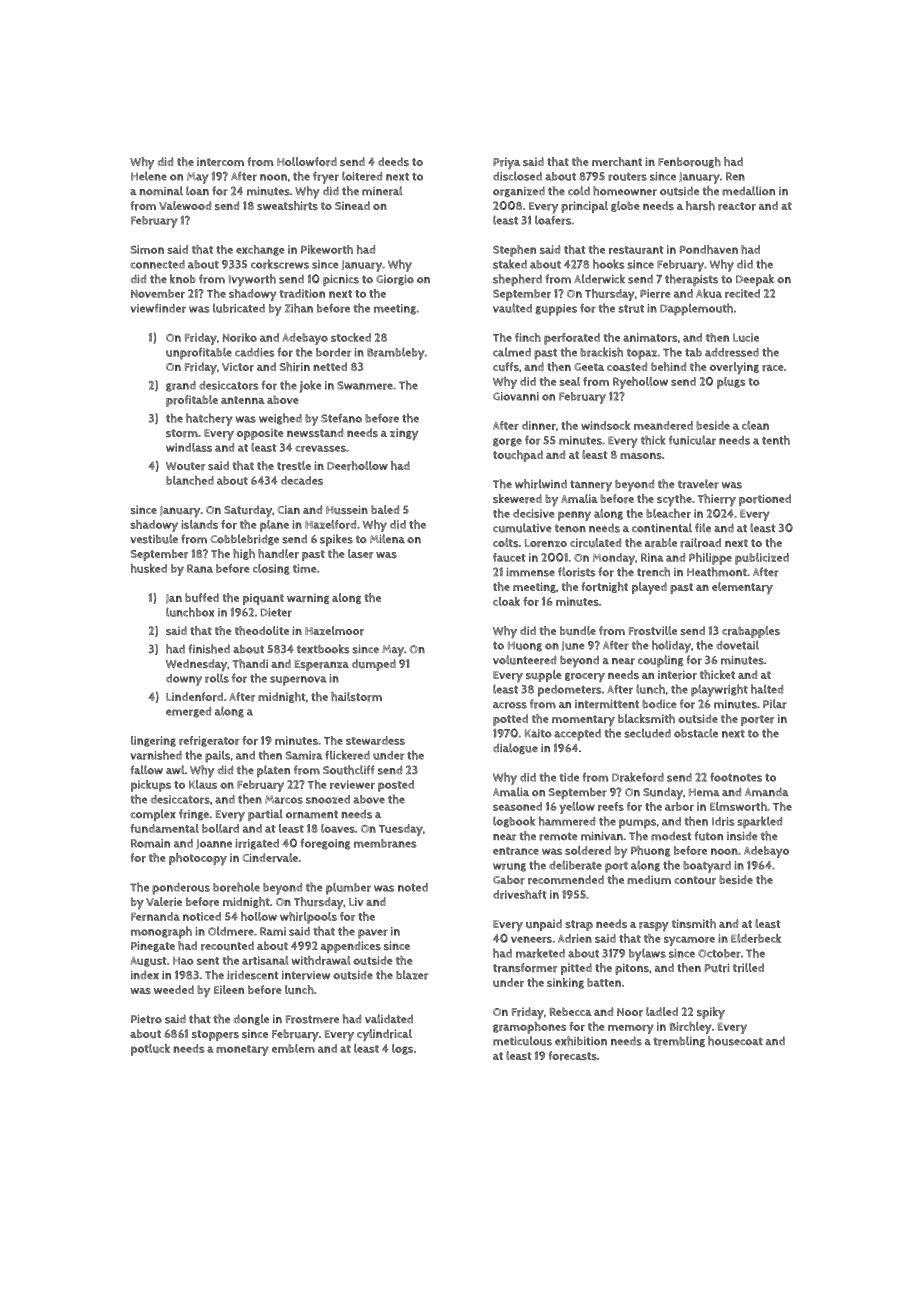  I want to click on race, so click(773, 368).
